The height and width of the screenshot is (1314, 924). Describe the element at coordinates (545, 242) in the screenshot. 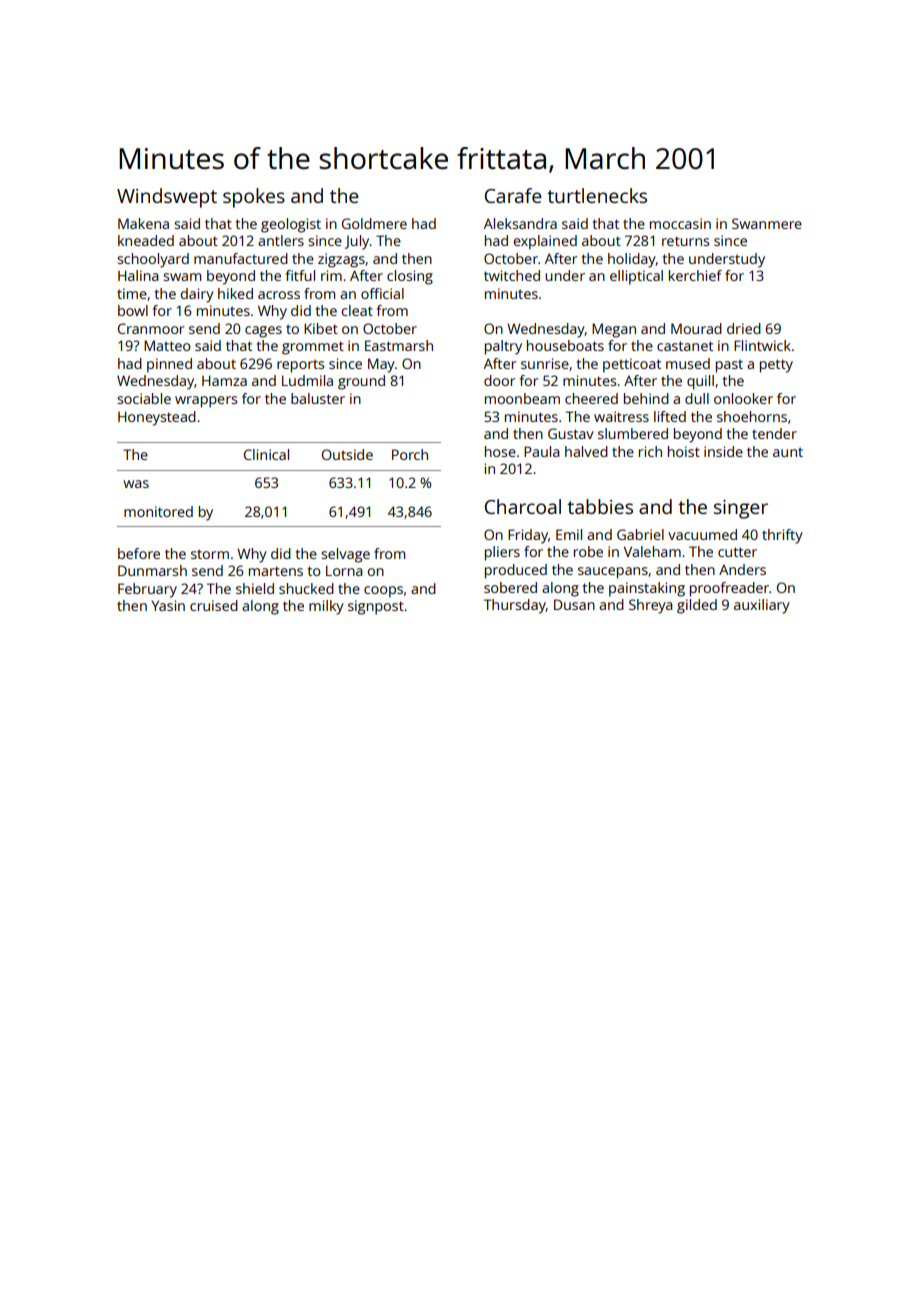

I see `explained` at that location.
